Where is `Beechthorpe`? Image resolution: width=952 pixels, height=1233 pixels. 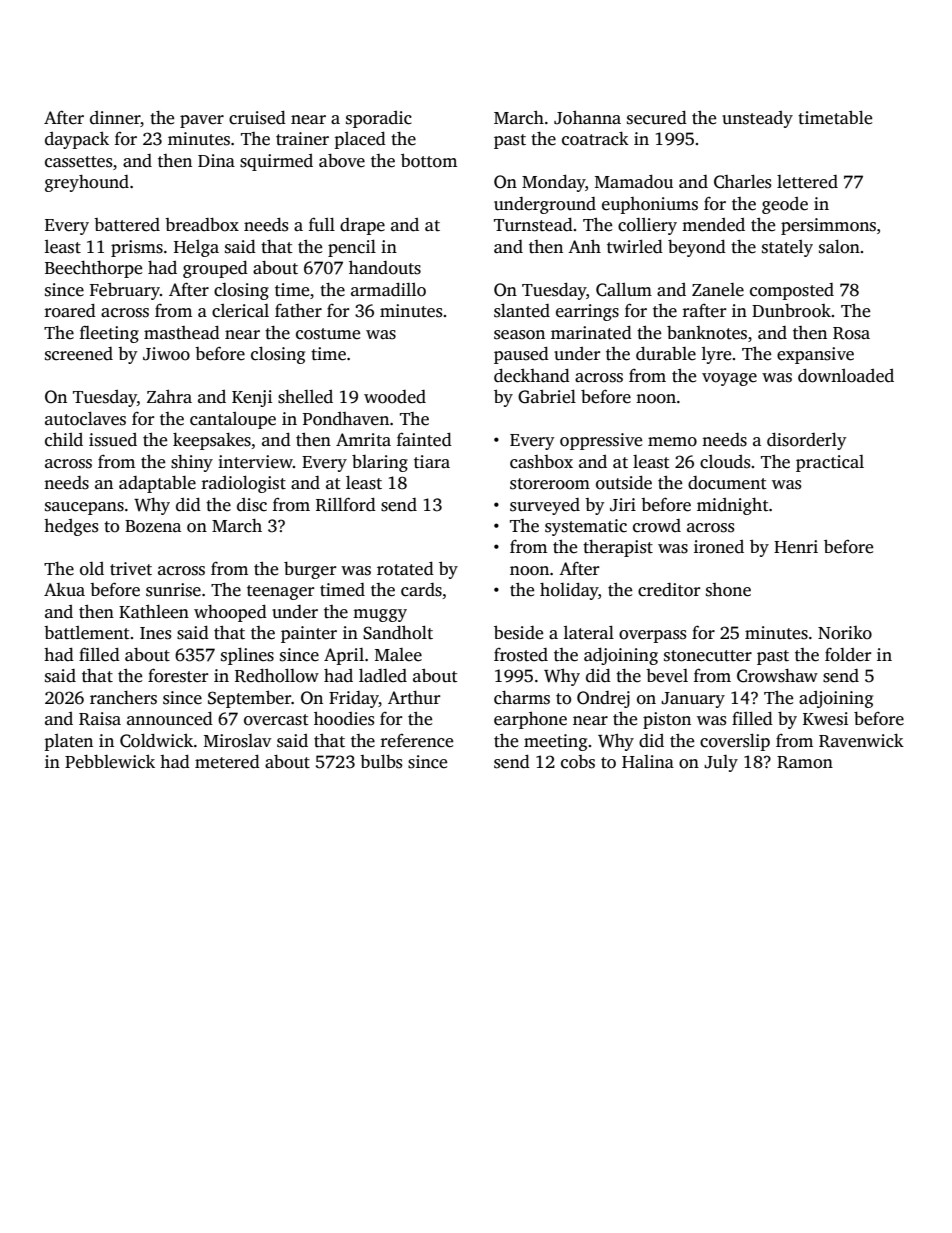 Beechthorpe is located at coordinates (93, 269).
